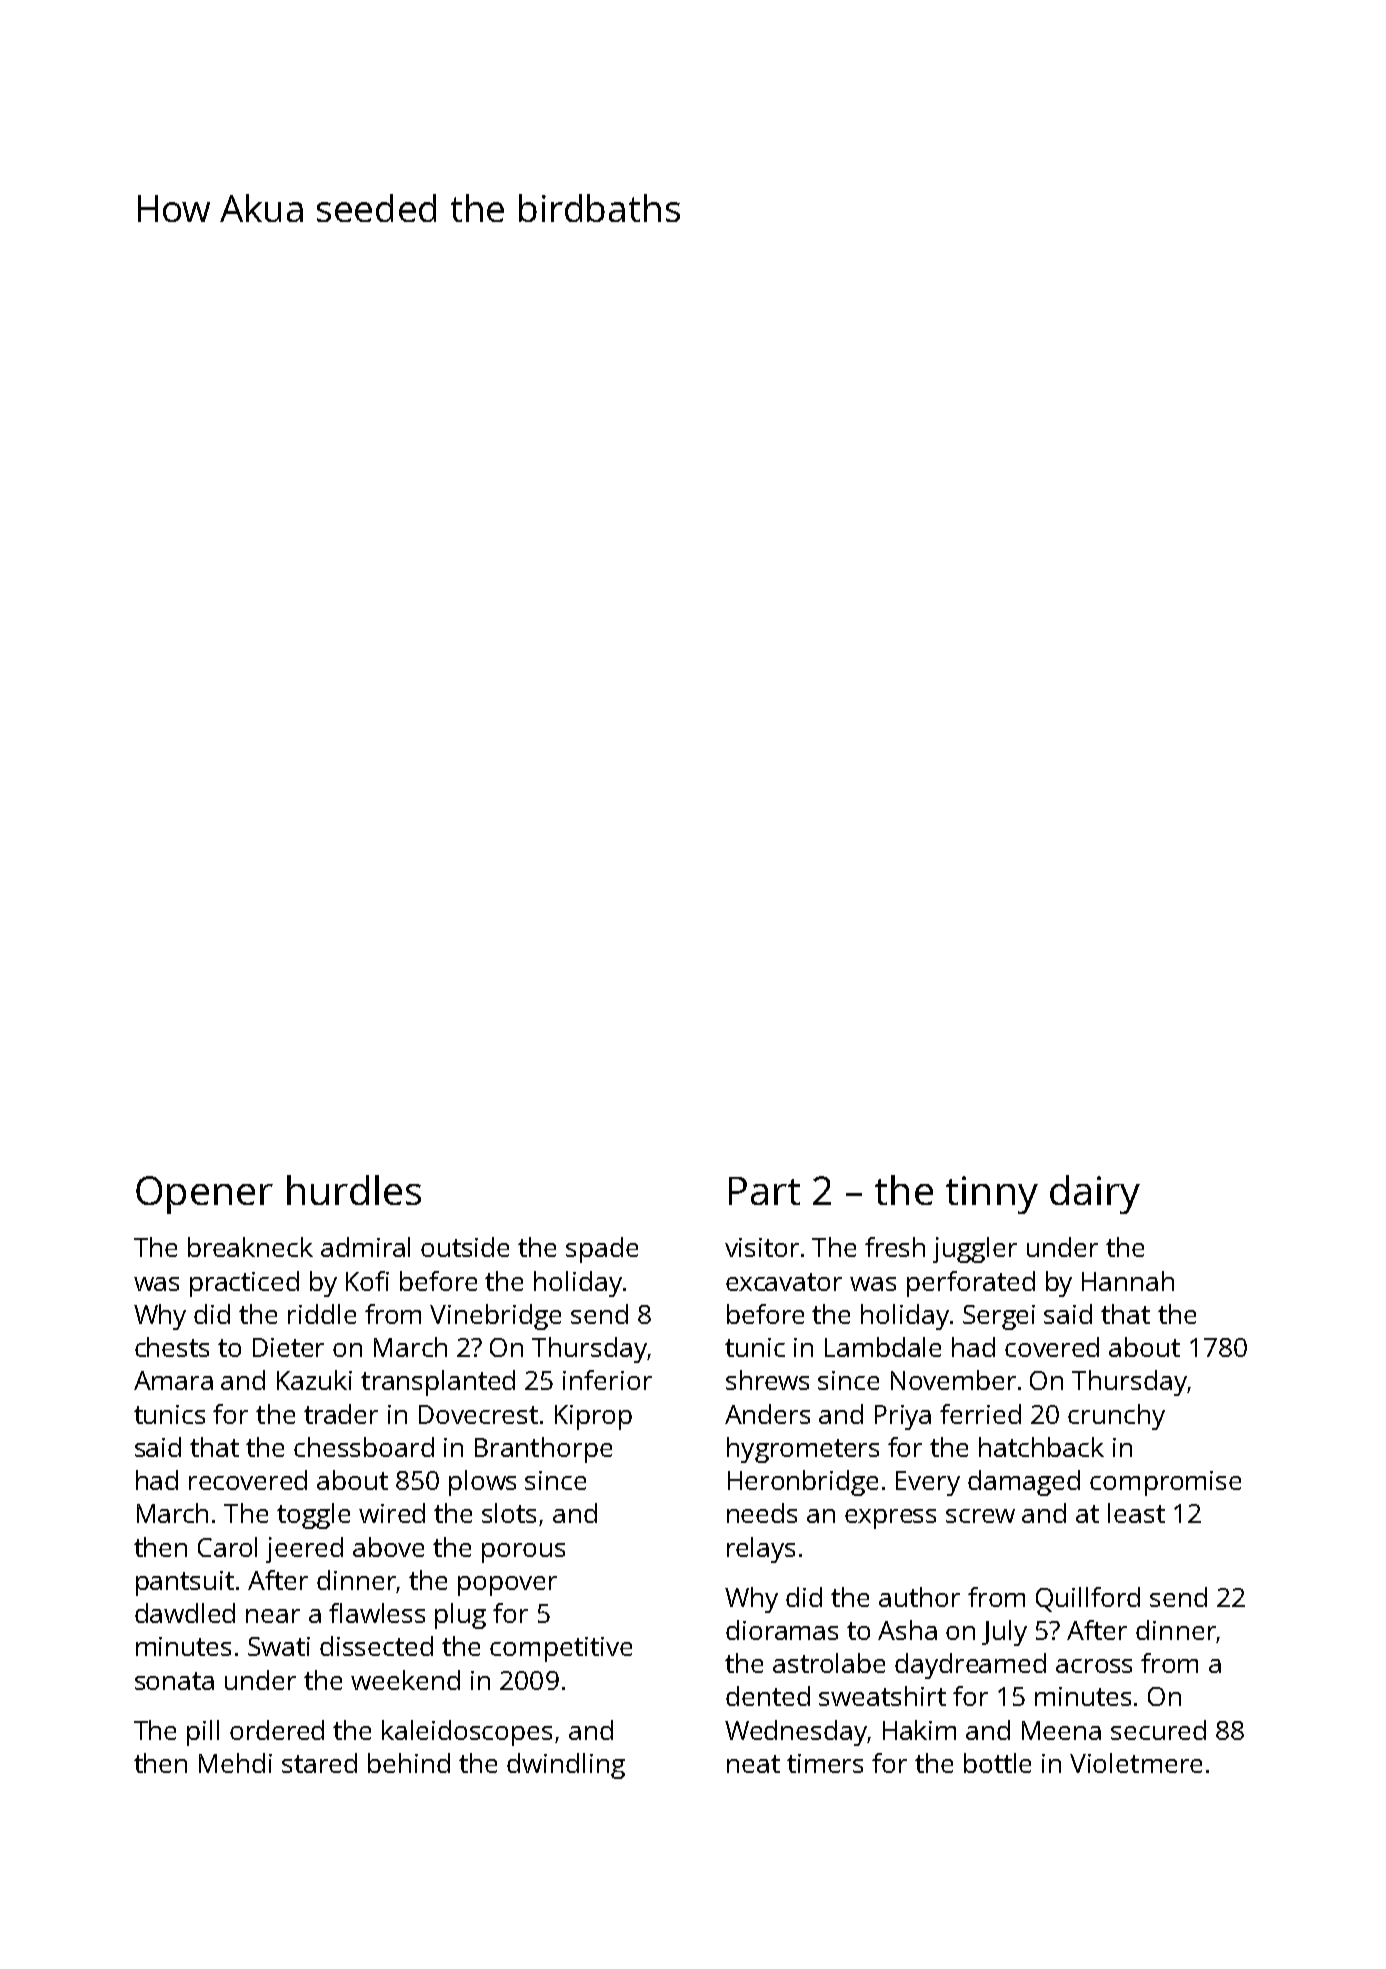  What do you see at coordinates (764, 1191) in the page?
I see `Part` at bounding box center [764, 1191].
